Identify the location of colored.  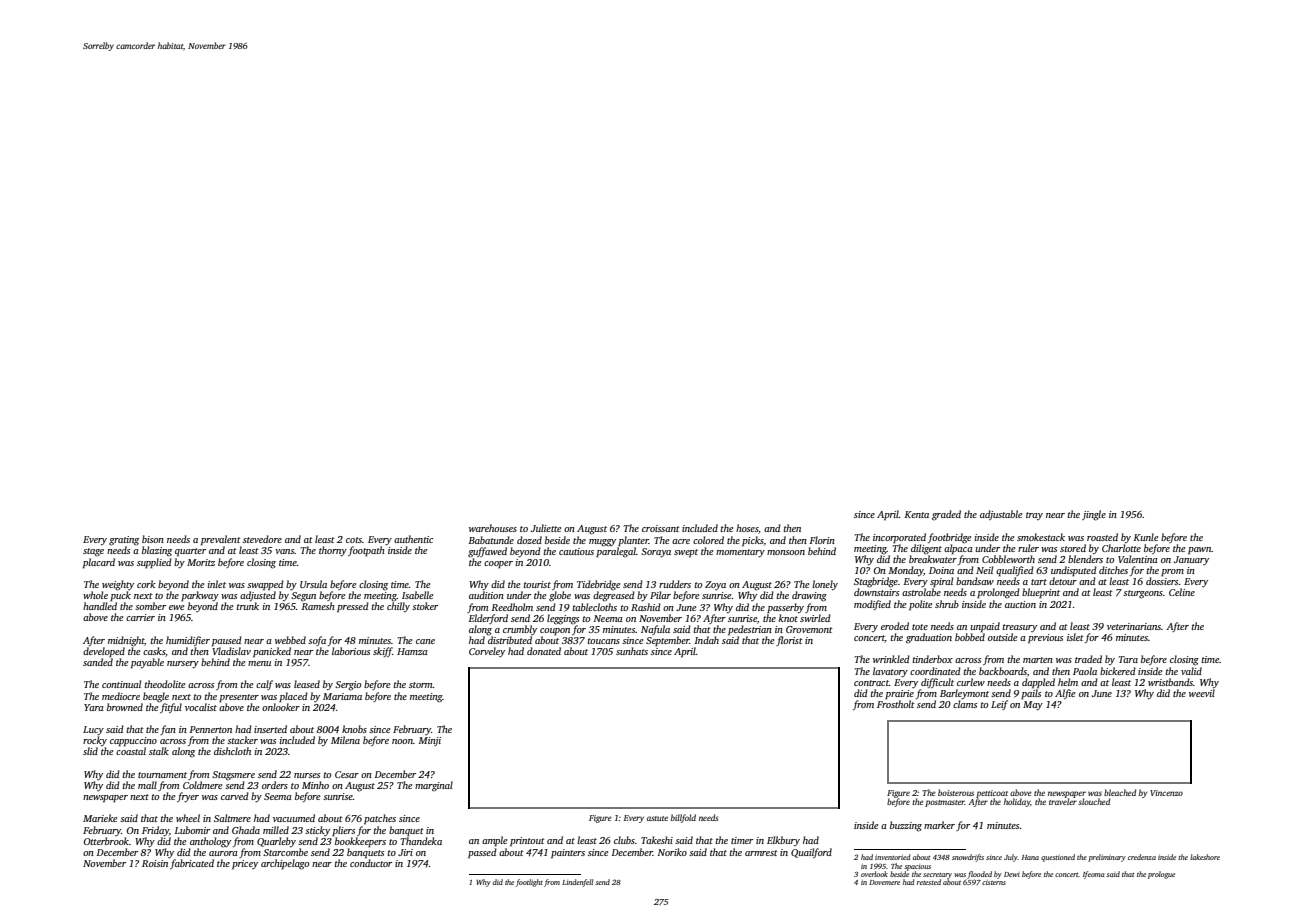
(708, 540).
